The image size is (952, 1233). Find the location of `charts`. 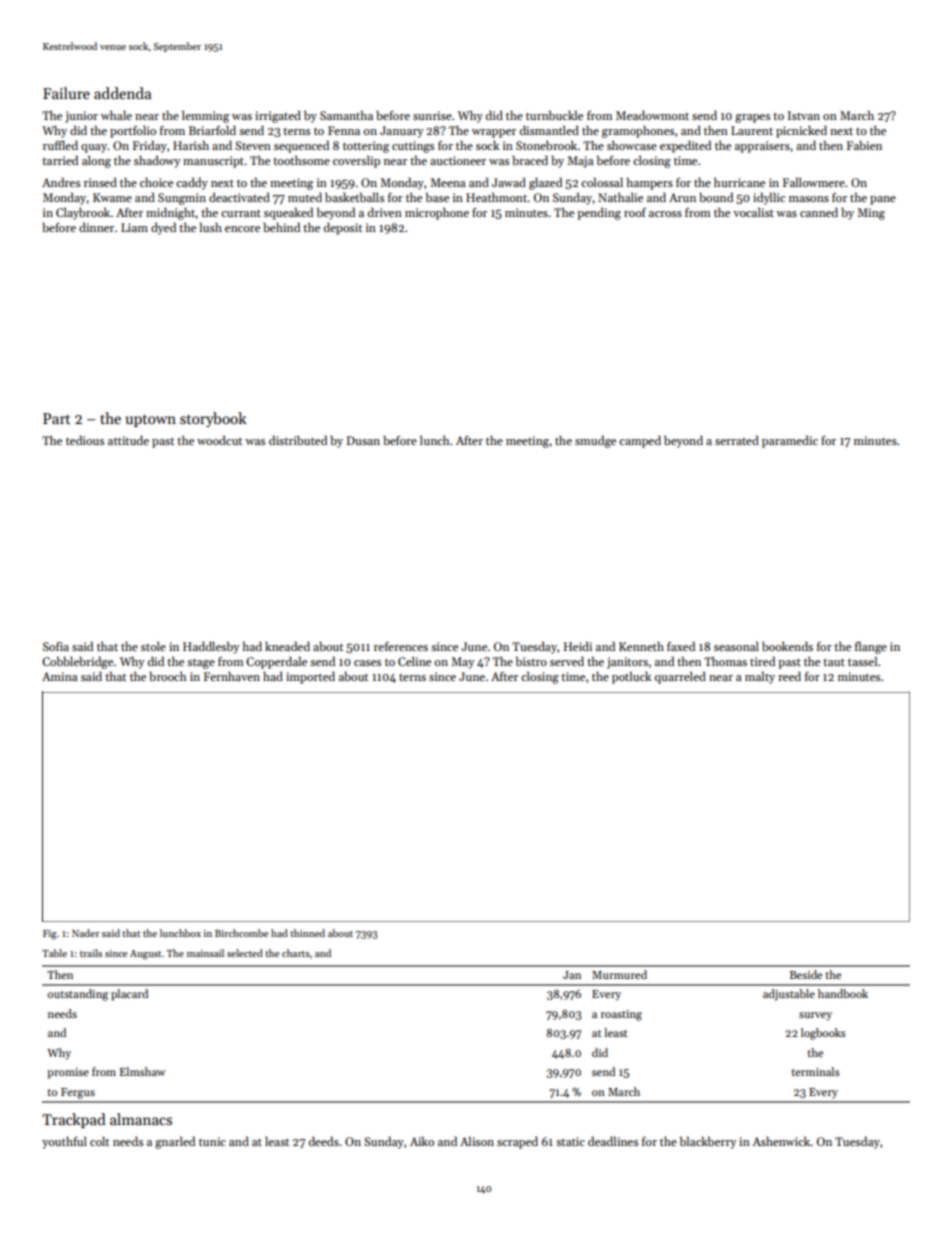

charts is located at coordinates (296, 953).
